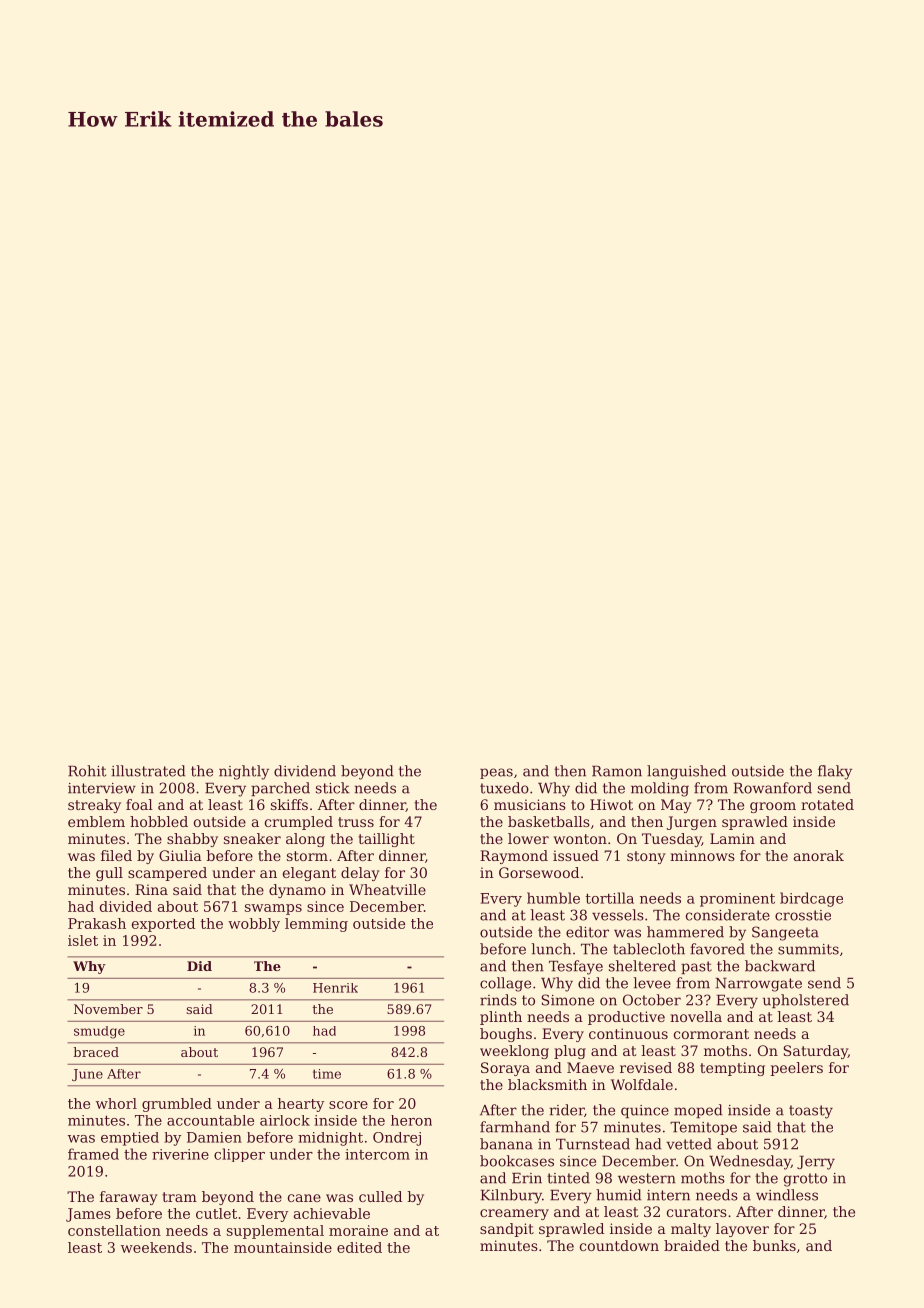  Describe the element at coordinates (827, 804) in the image. I see `rotated` at that location.
